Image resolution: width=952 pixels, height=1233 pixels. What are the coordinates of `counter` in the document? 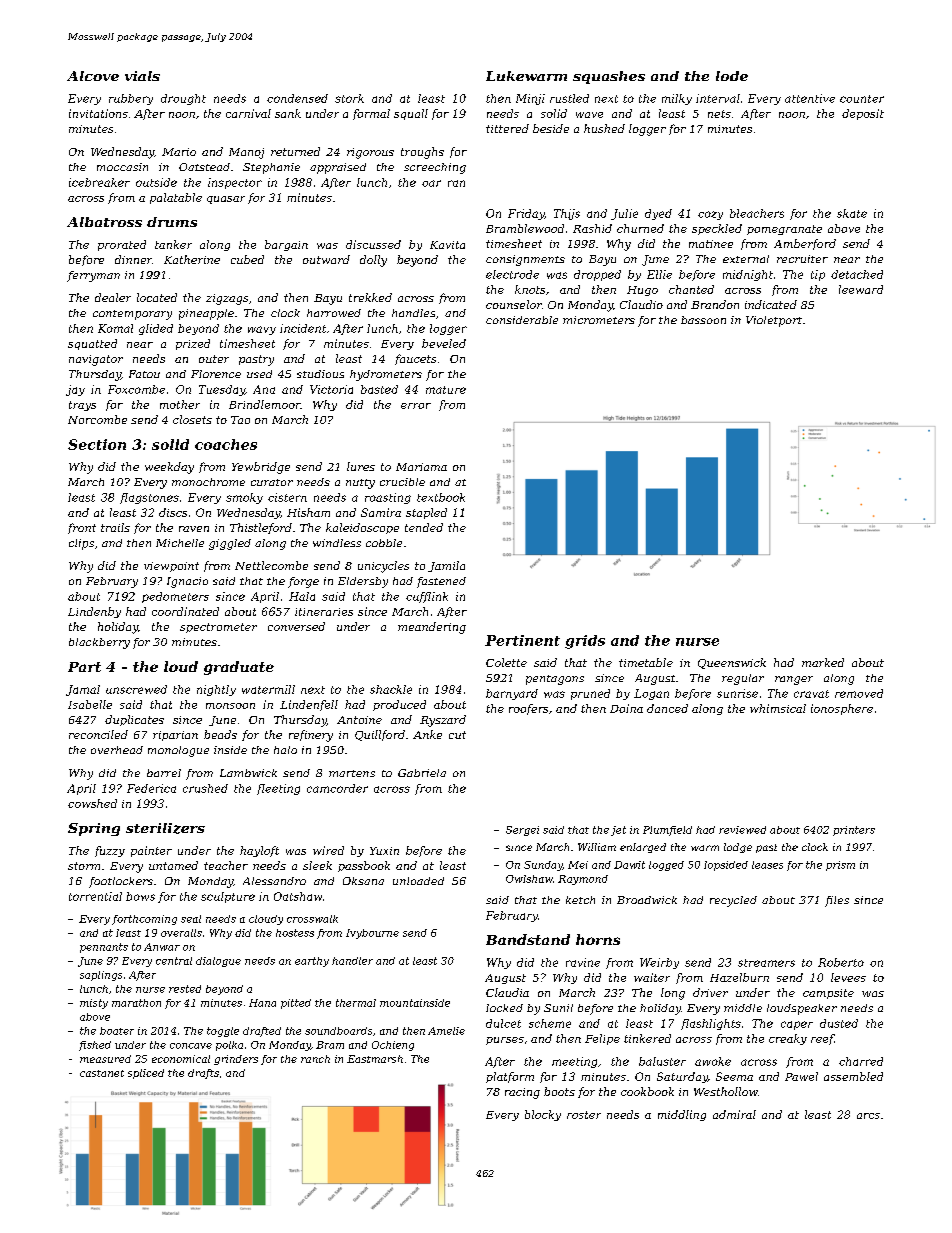 It's located at (862, 99).
